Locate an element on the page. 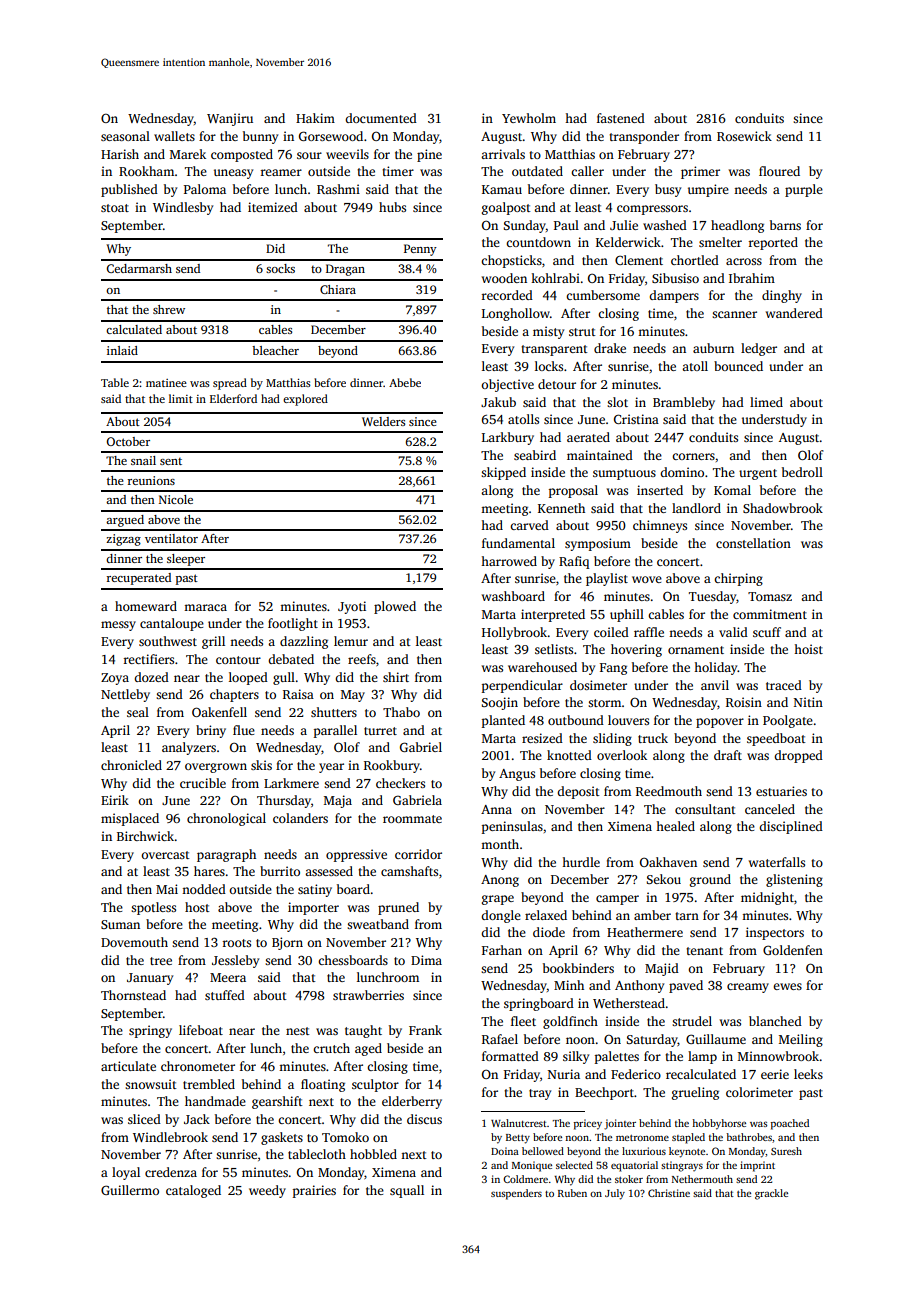  chronicled is located at coordinates (131, 765).
